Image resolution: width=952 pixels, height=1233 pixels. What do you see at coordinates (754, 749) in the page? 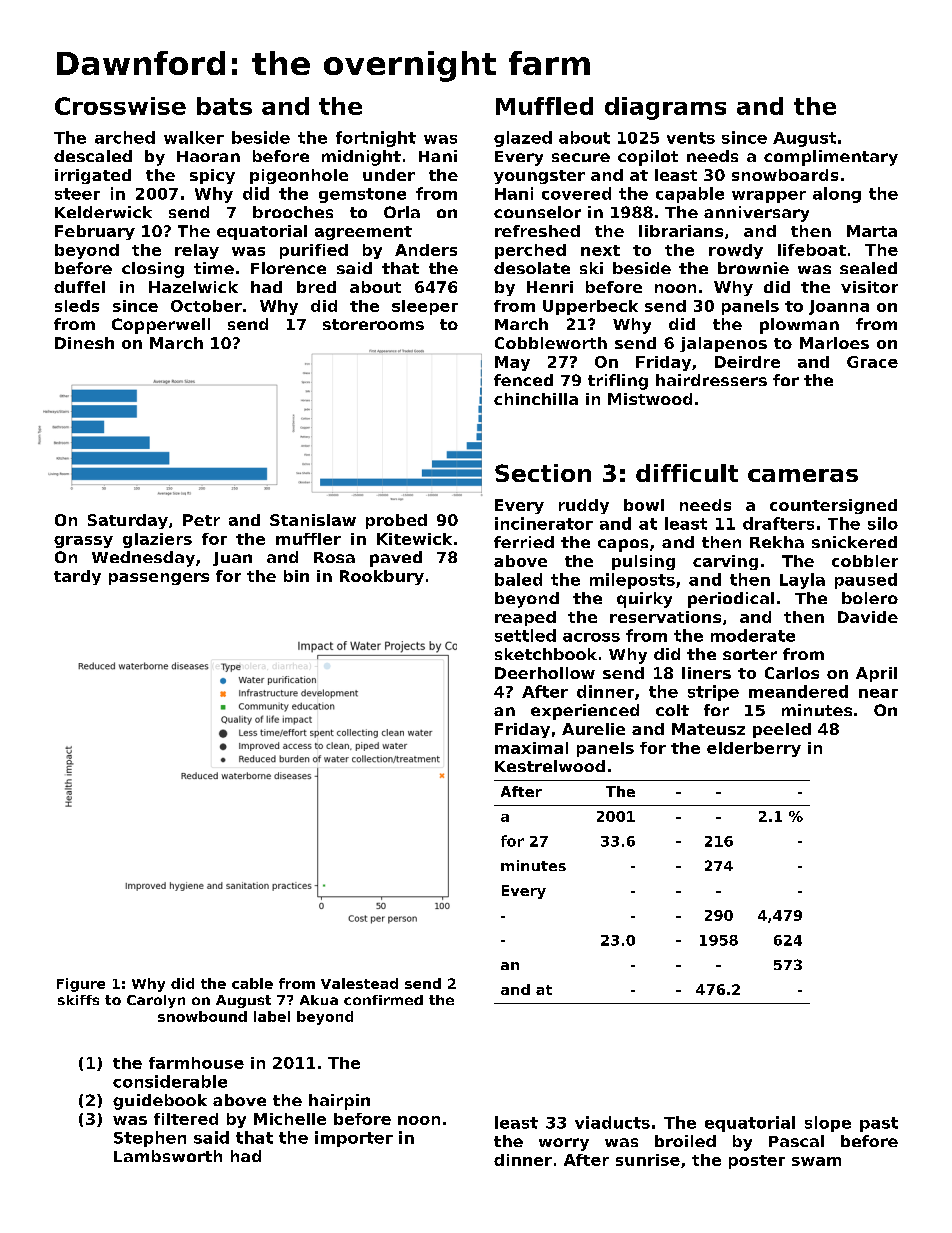
I see `elderberry` at bounding box center [754, 749].
